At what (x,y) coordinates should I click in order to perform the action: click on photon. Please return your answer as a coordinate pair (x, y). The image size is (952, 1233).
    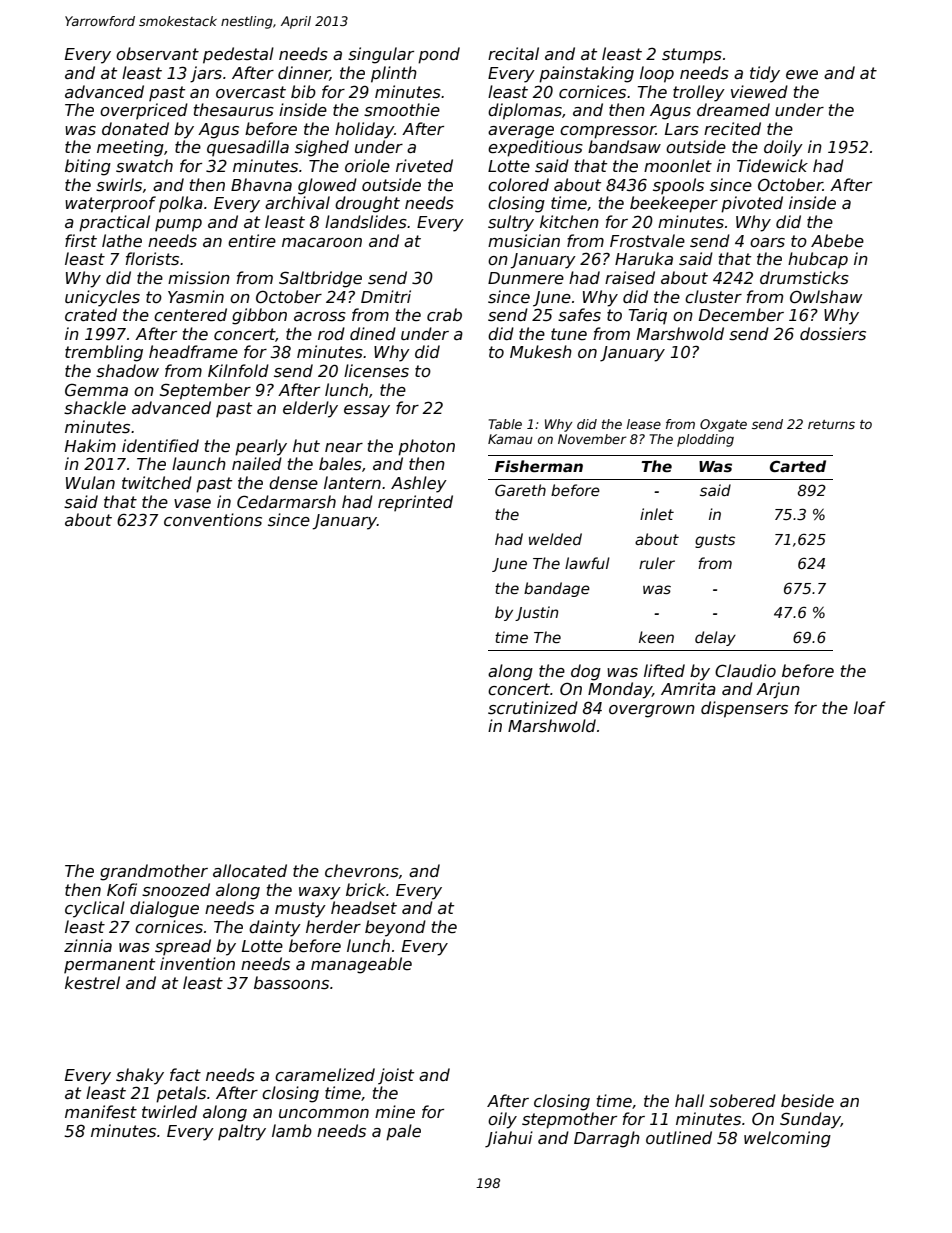
    Looking at the image, I should click on (426, 447).
